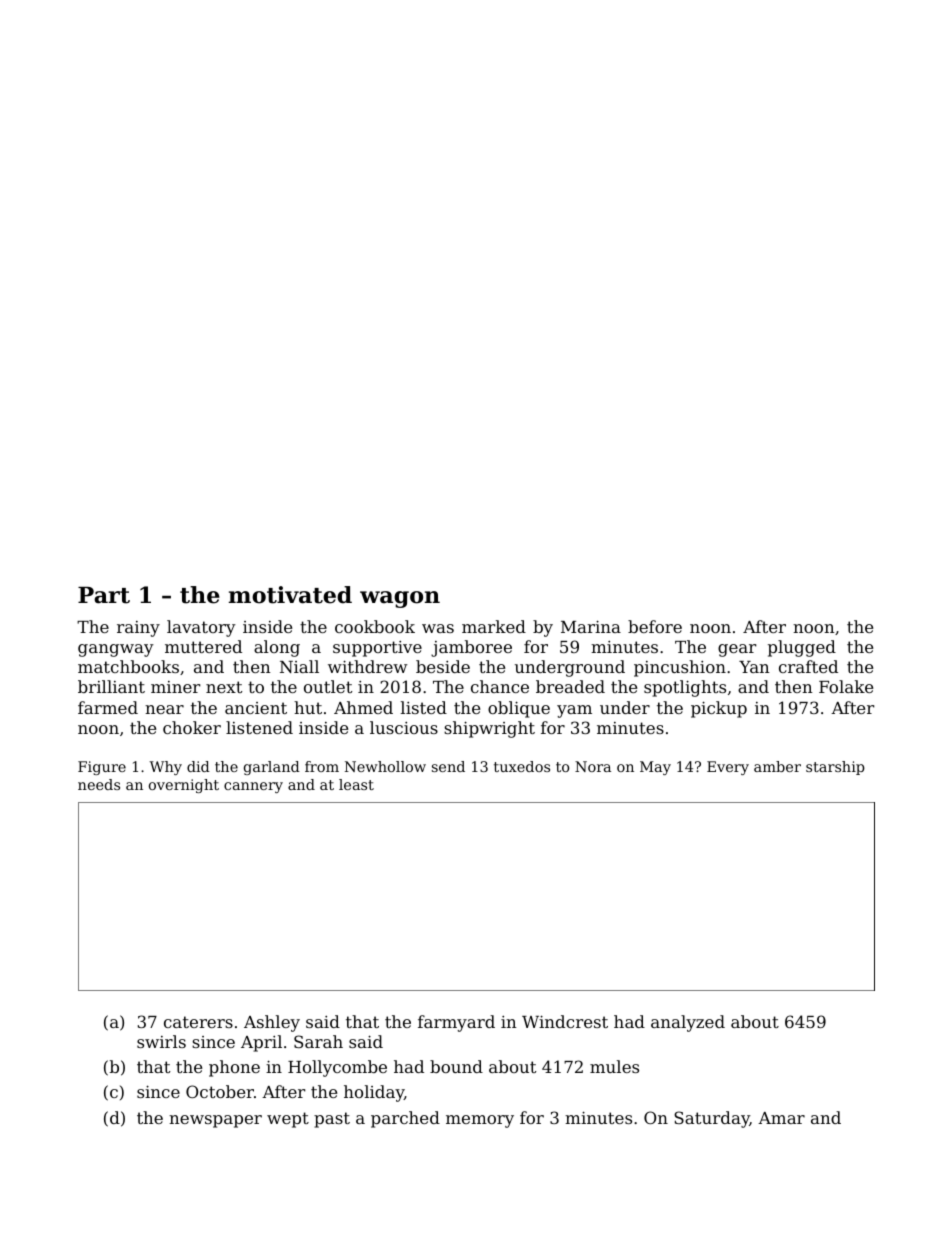 This page has height=1233, width=952. I want to click on least, so click(356, 784).
